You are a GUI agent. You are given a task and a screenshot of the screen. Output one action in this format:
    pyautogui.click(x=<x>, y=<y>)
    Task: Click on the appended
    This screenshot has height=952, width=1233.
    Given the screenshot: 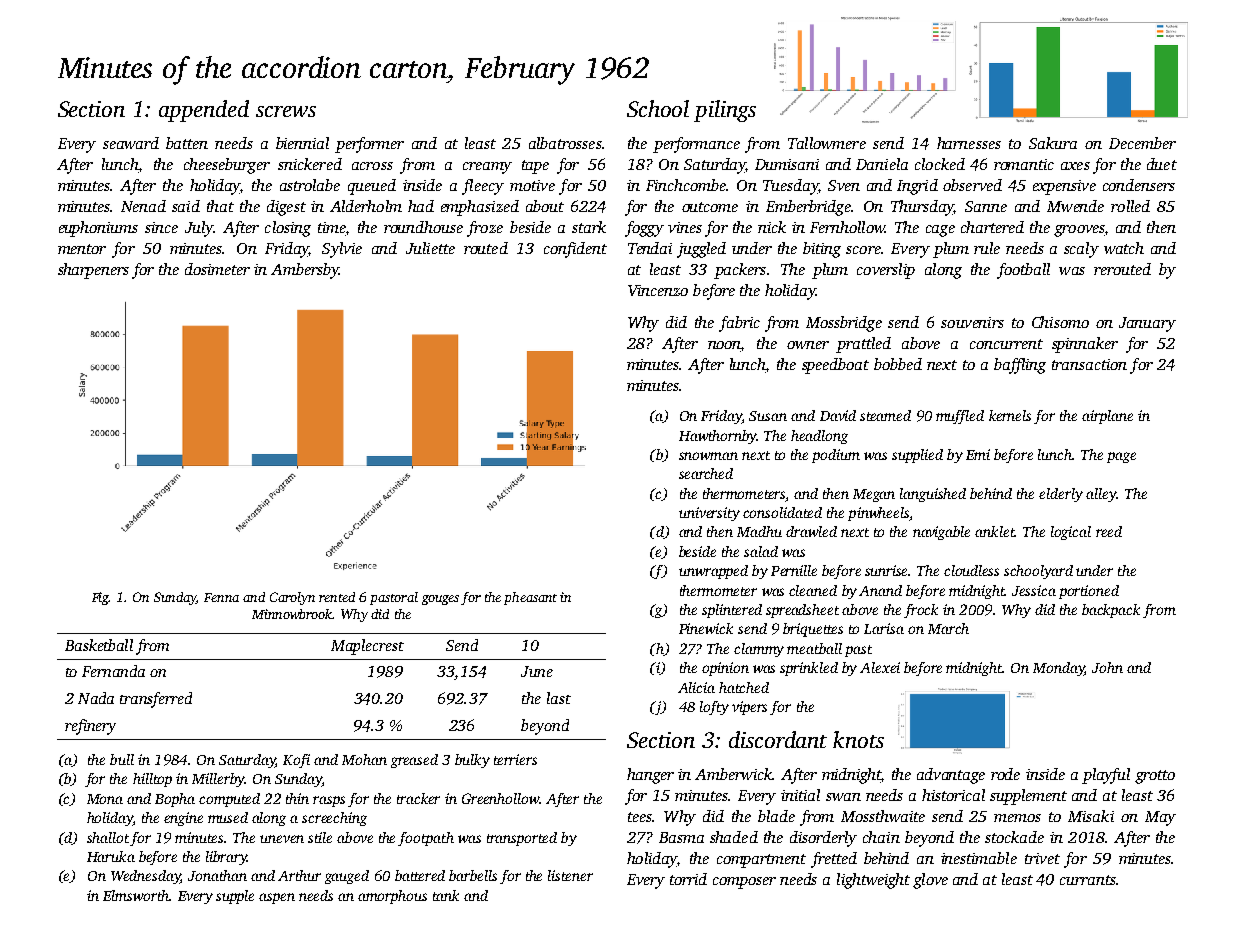 What is the action you would take?
    pyautogui.click(x=204, y=111)
